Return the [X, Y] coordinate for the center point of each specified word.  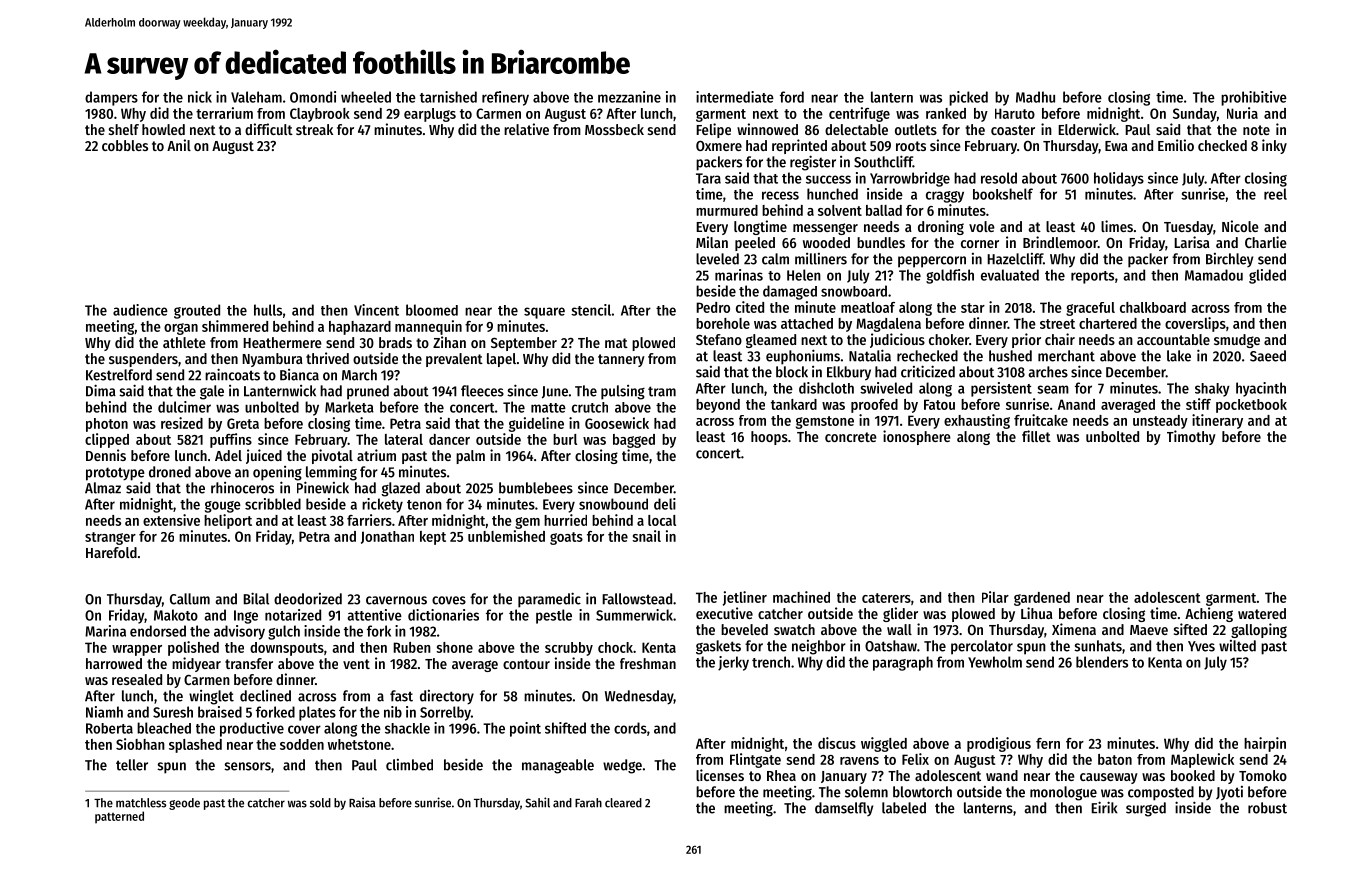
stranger [110, 538]
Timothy [1191, 437]
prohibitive [1254, 98]
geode [184, 804]
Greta [243, 423]
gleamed [771, 341]
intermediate [735, 97]
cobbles [125, 145]
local [662, 520]
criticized [928, 371]
